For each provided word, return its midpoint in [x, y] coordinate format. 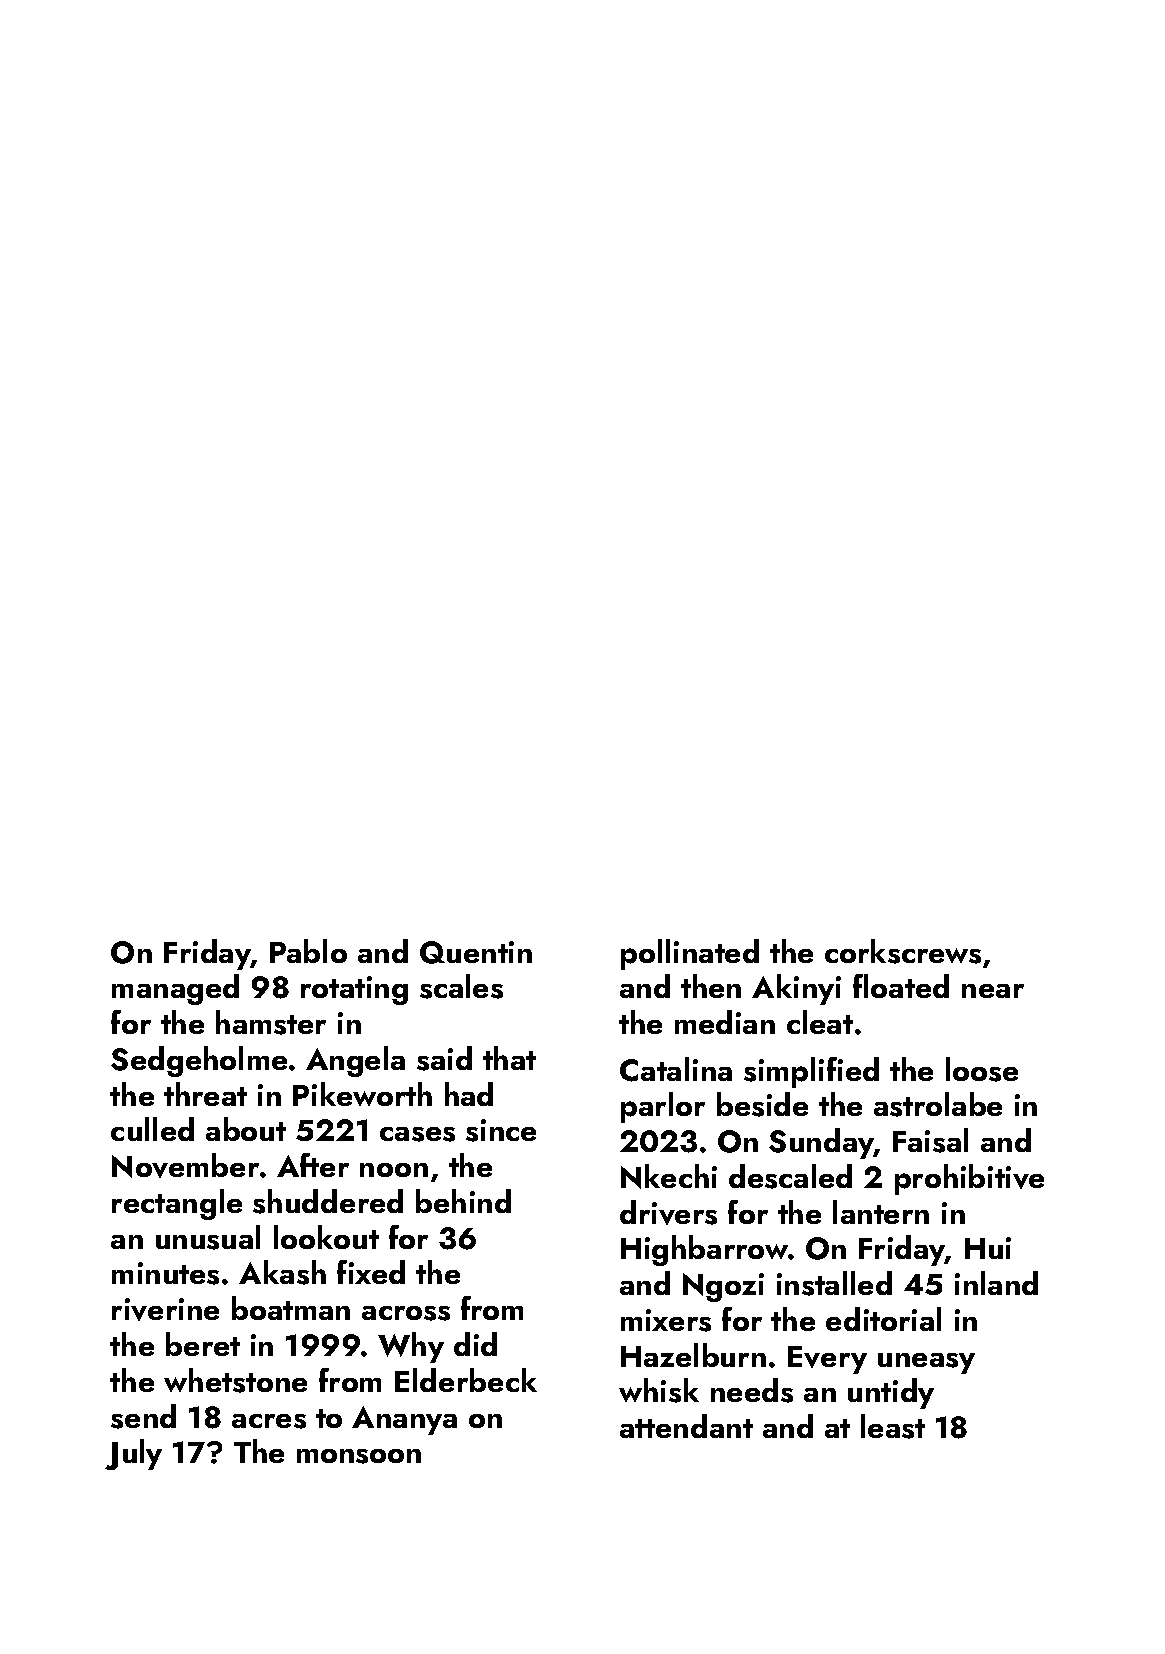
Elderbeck [466, 1380]
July [133, 1454]
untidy [891, 1393]
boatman [291, 1308]
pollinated [690, 954]
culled [152, 1129]
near [993, 991]
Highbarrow [705, 1250]
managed [175, 989]
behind [463, 1201]
